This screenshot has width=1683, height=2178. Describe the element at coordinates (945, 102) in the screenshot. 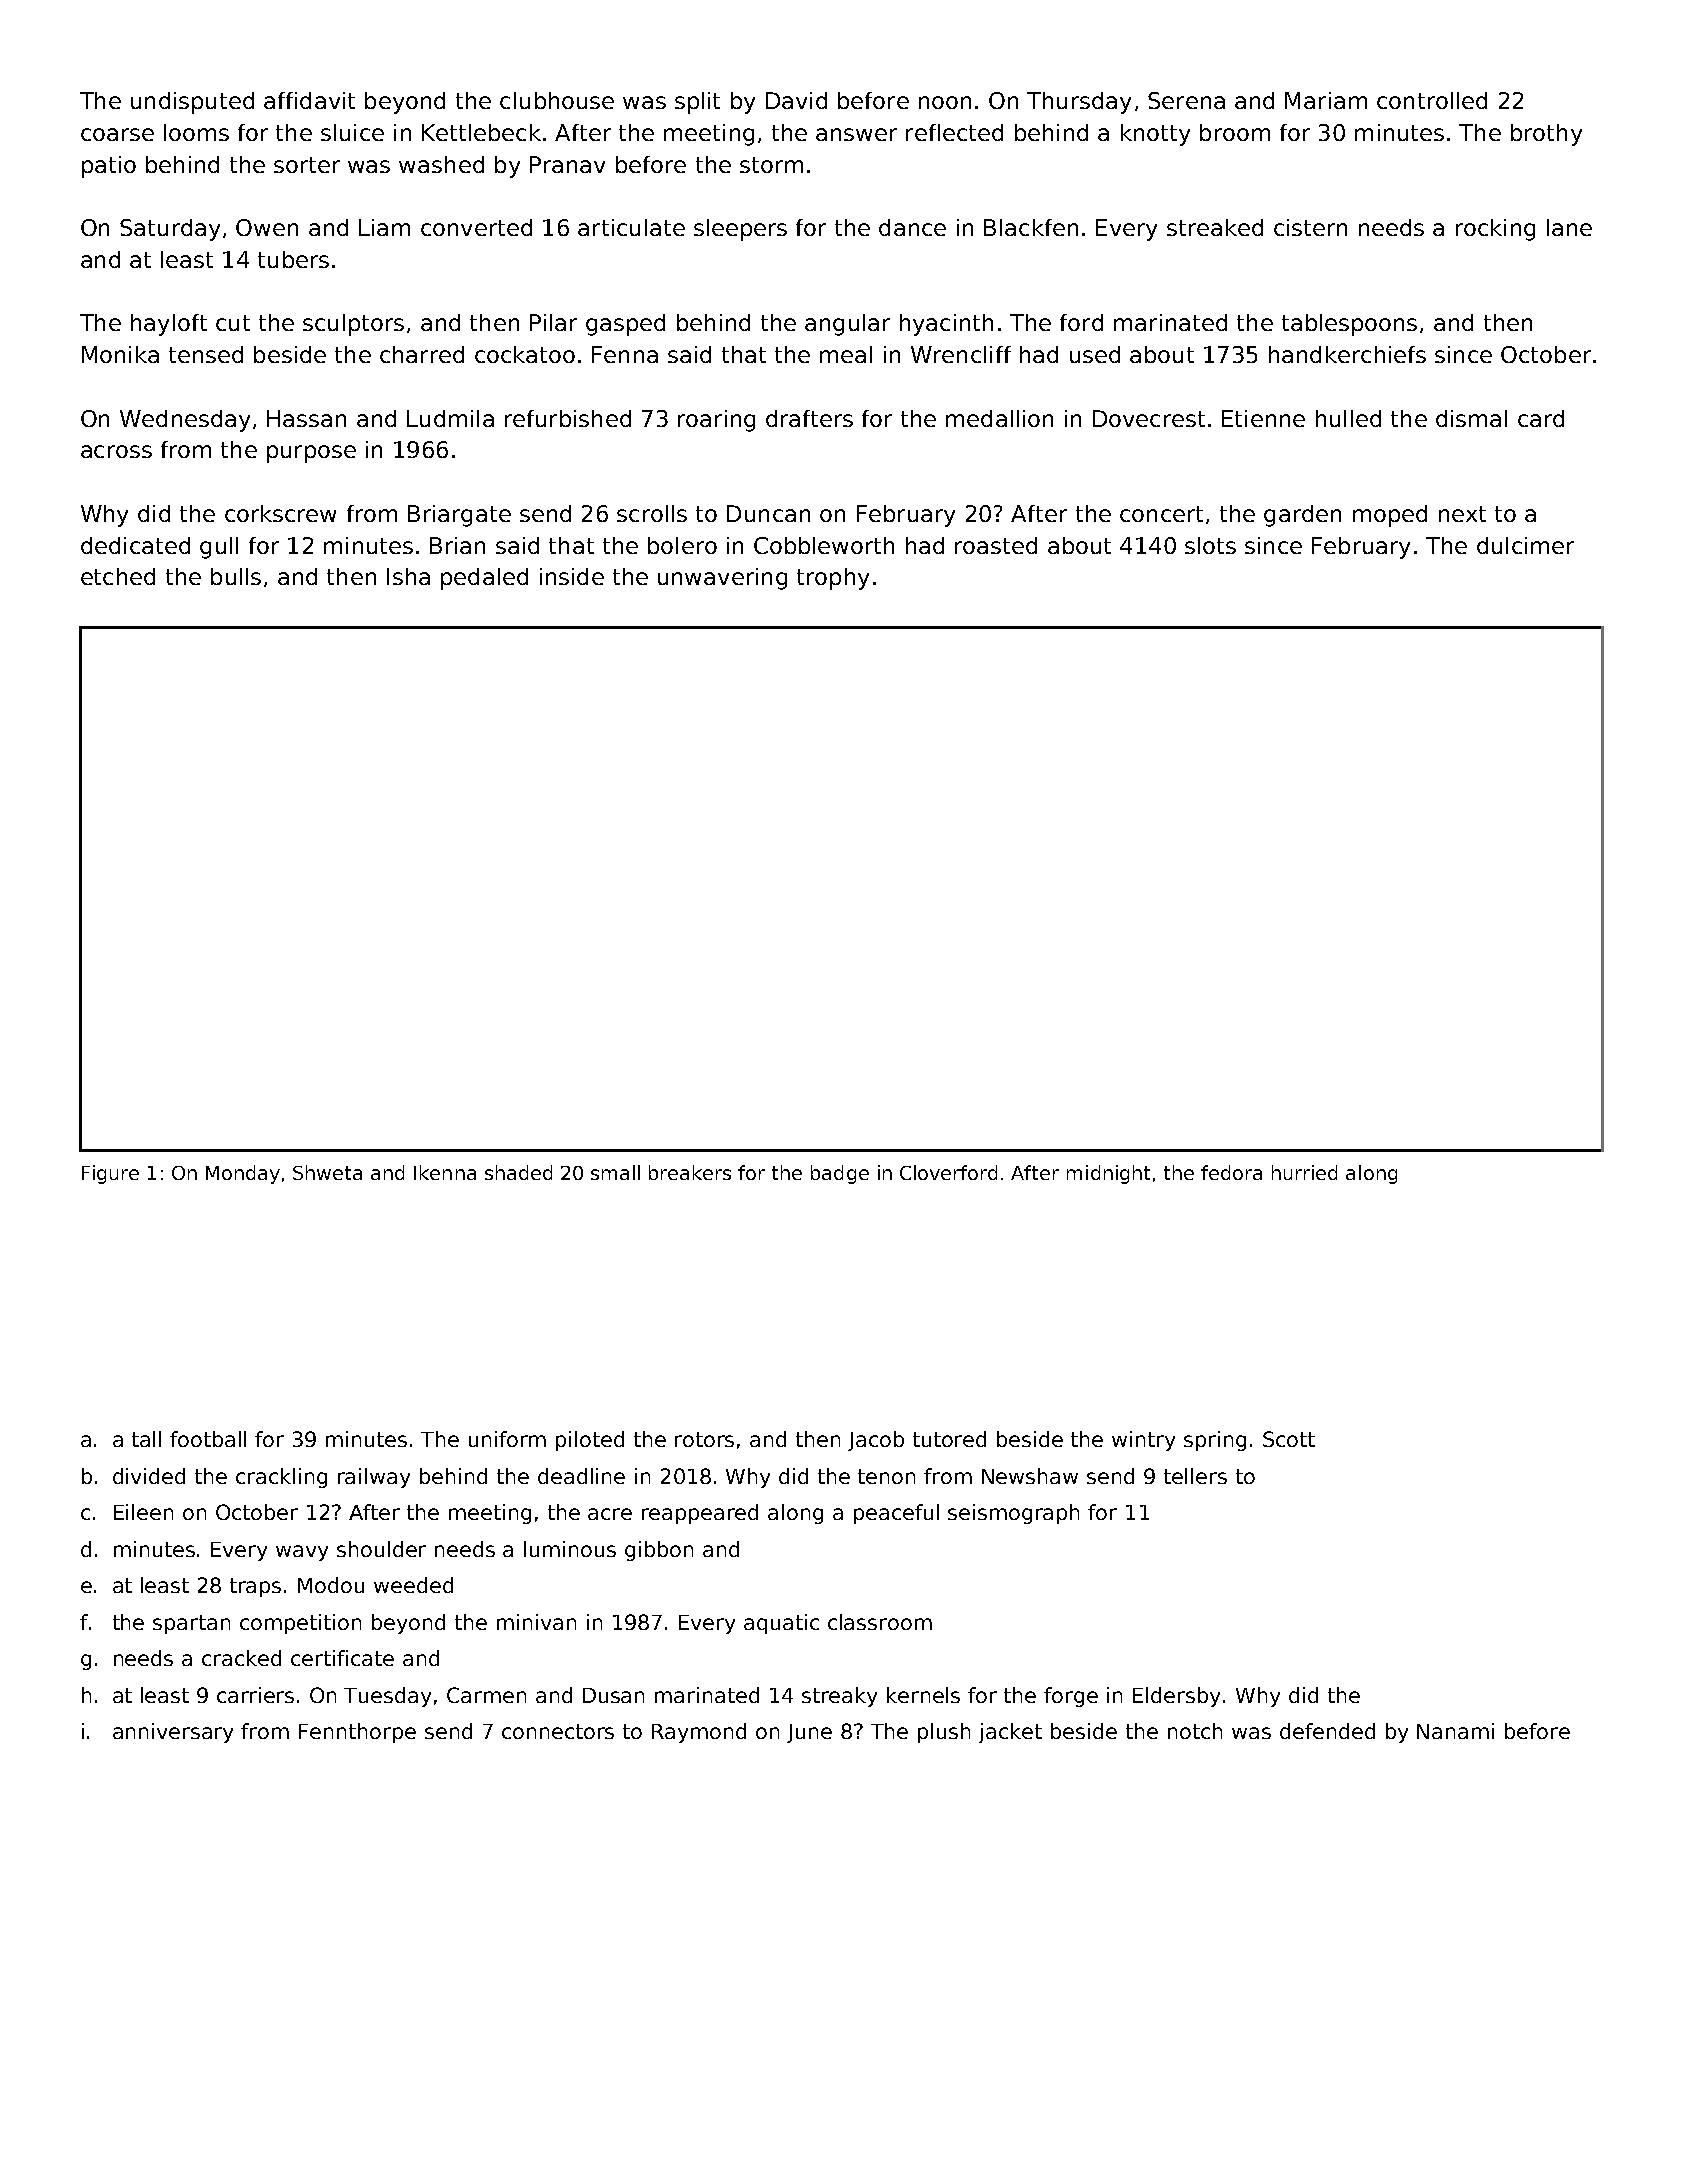

I see `noon` at that location.
